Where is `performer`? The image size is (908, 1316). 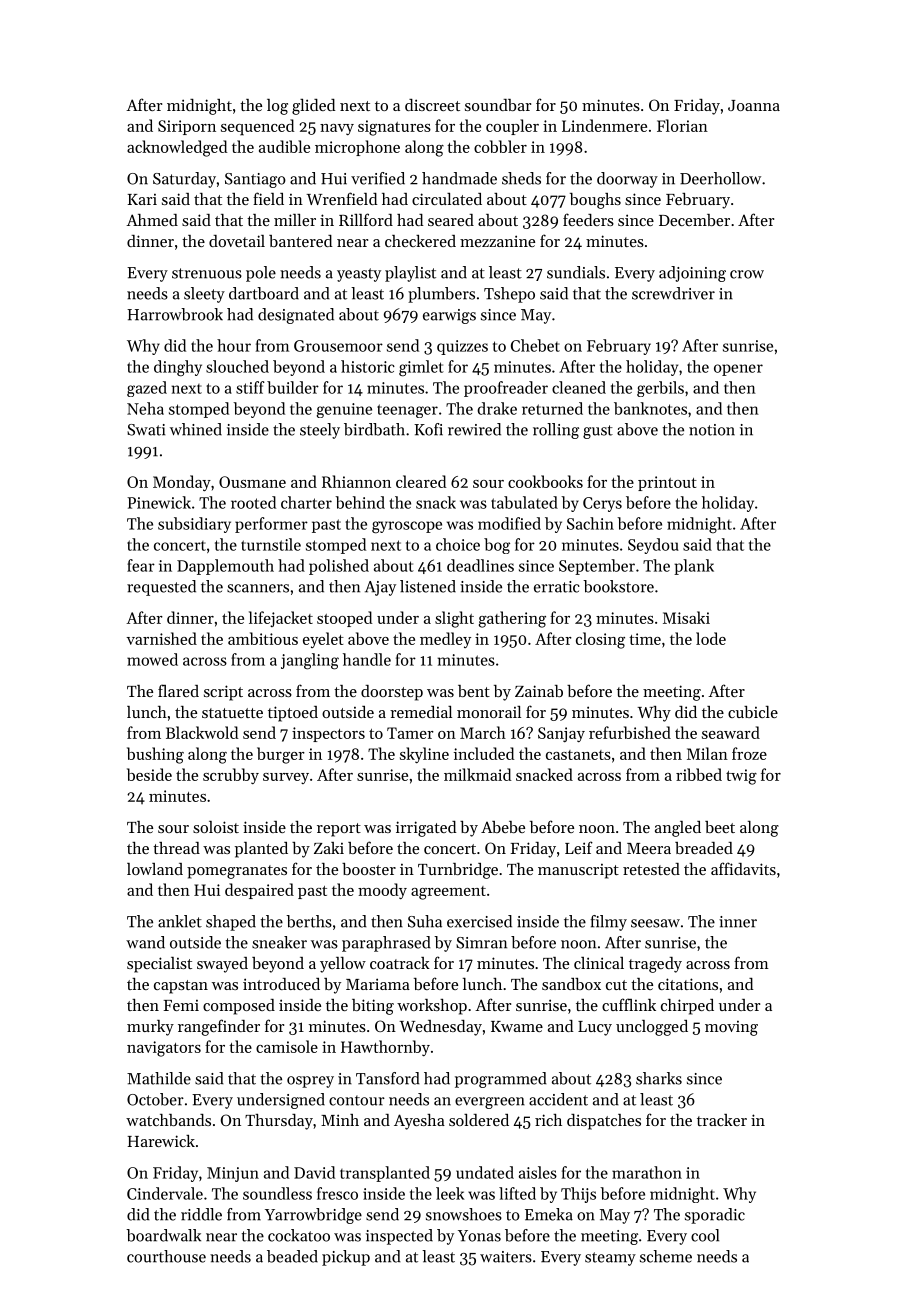 performer is located at coordinates (271, 525).
